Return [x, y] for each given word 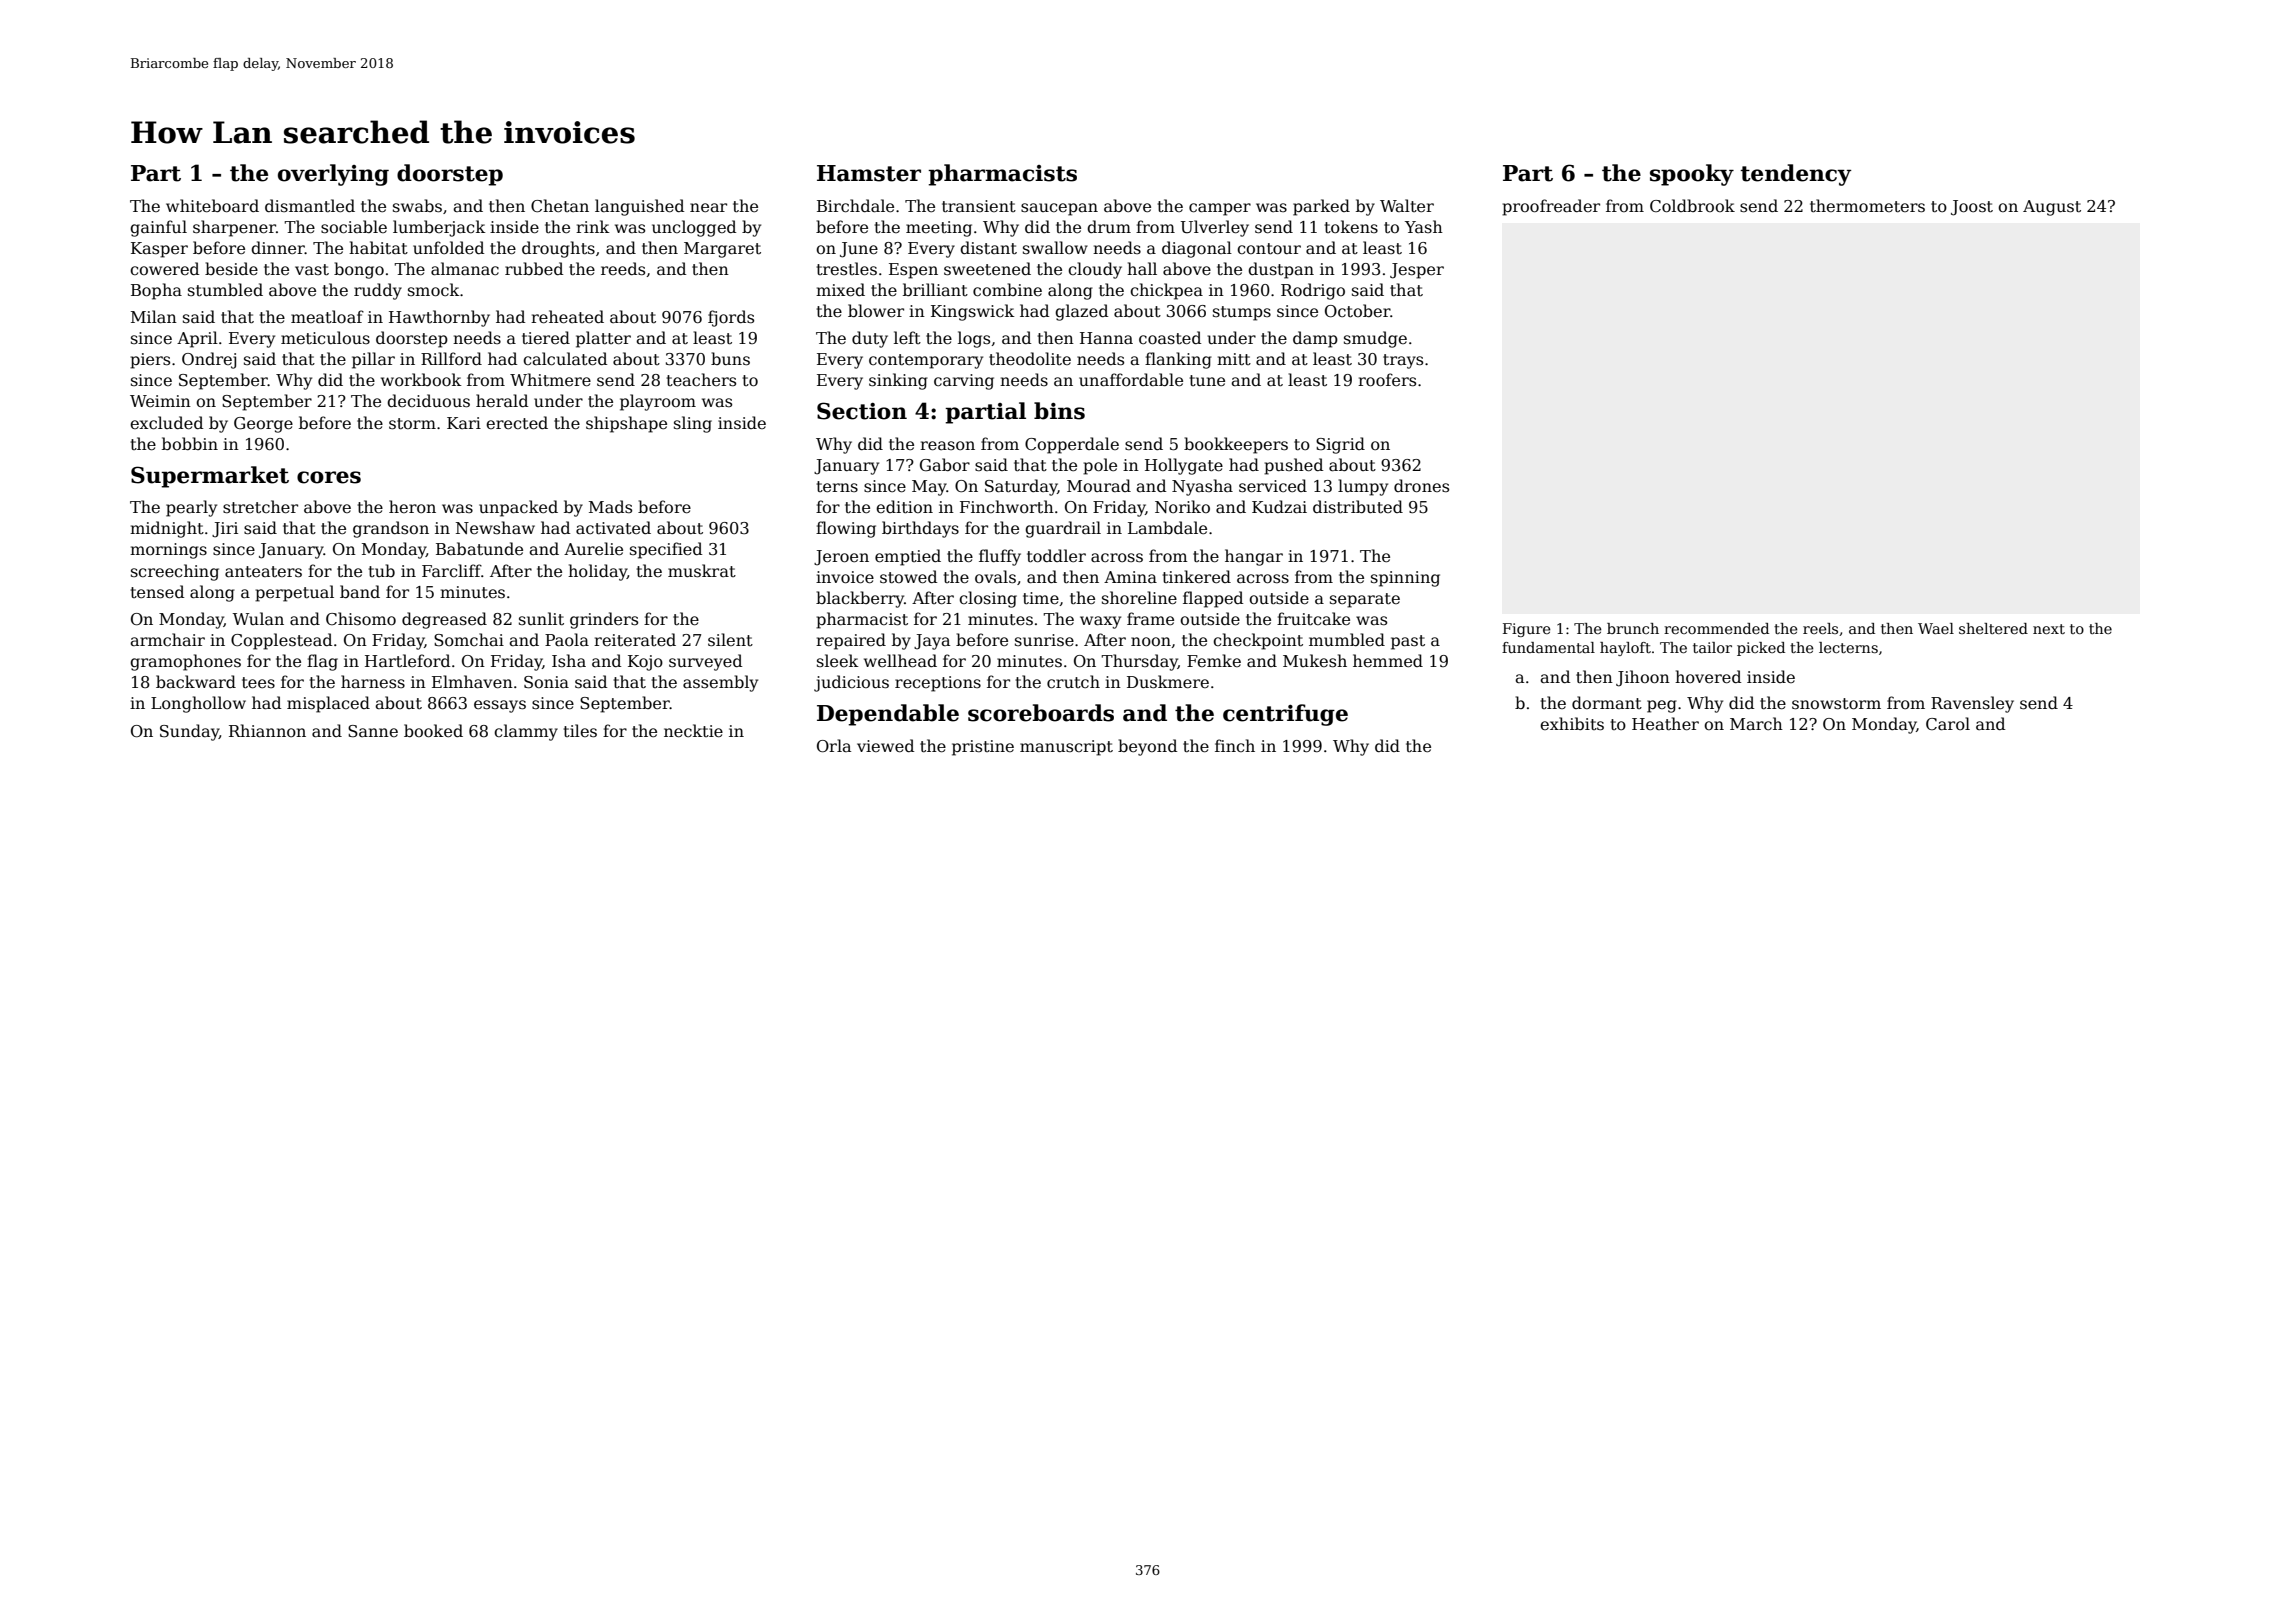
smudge [1375, 339]
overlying [333, 175]
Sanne [373, 731]
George [263, 425]
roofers [1387, 380]
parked [1321, 207]
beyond [1147, 747]
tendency [1795, 175]
